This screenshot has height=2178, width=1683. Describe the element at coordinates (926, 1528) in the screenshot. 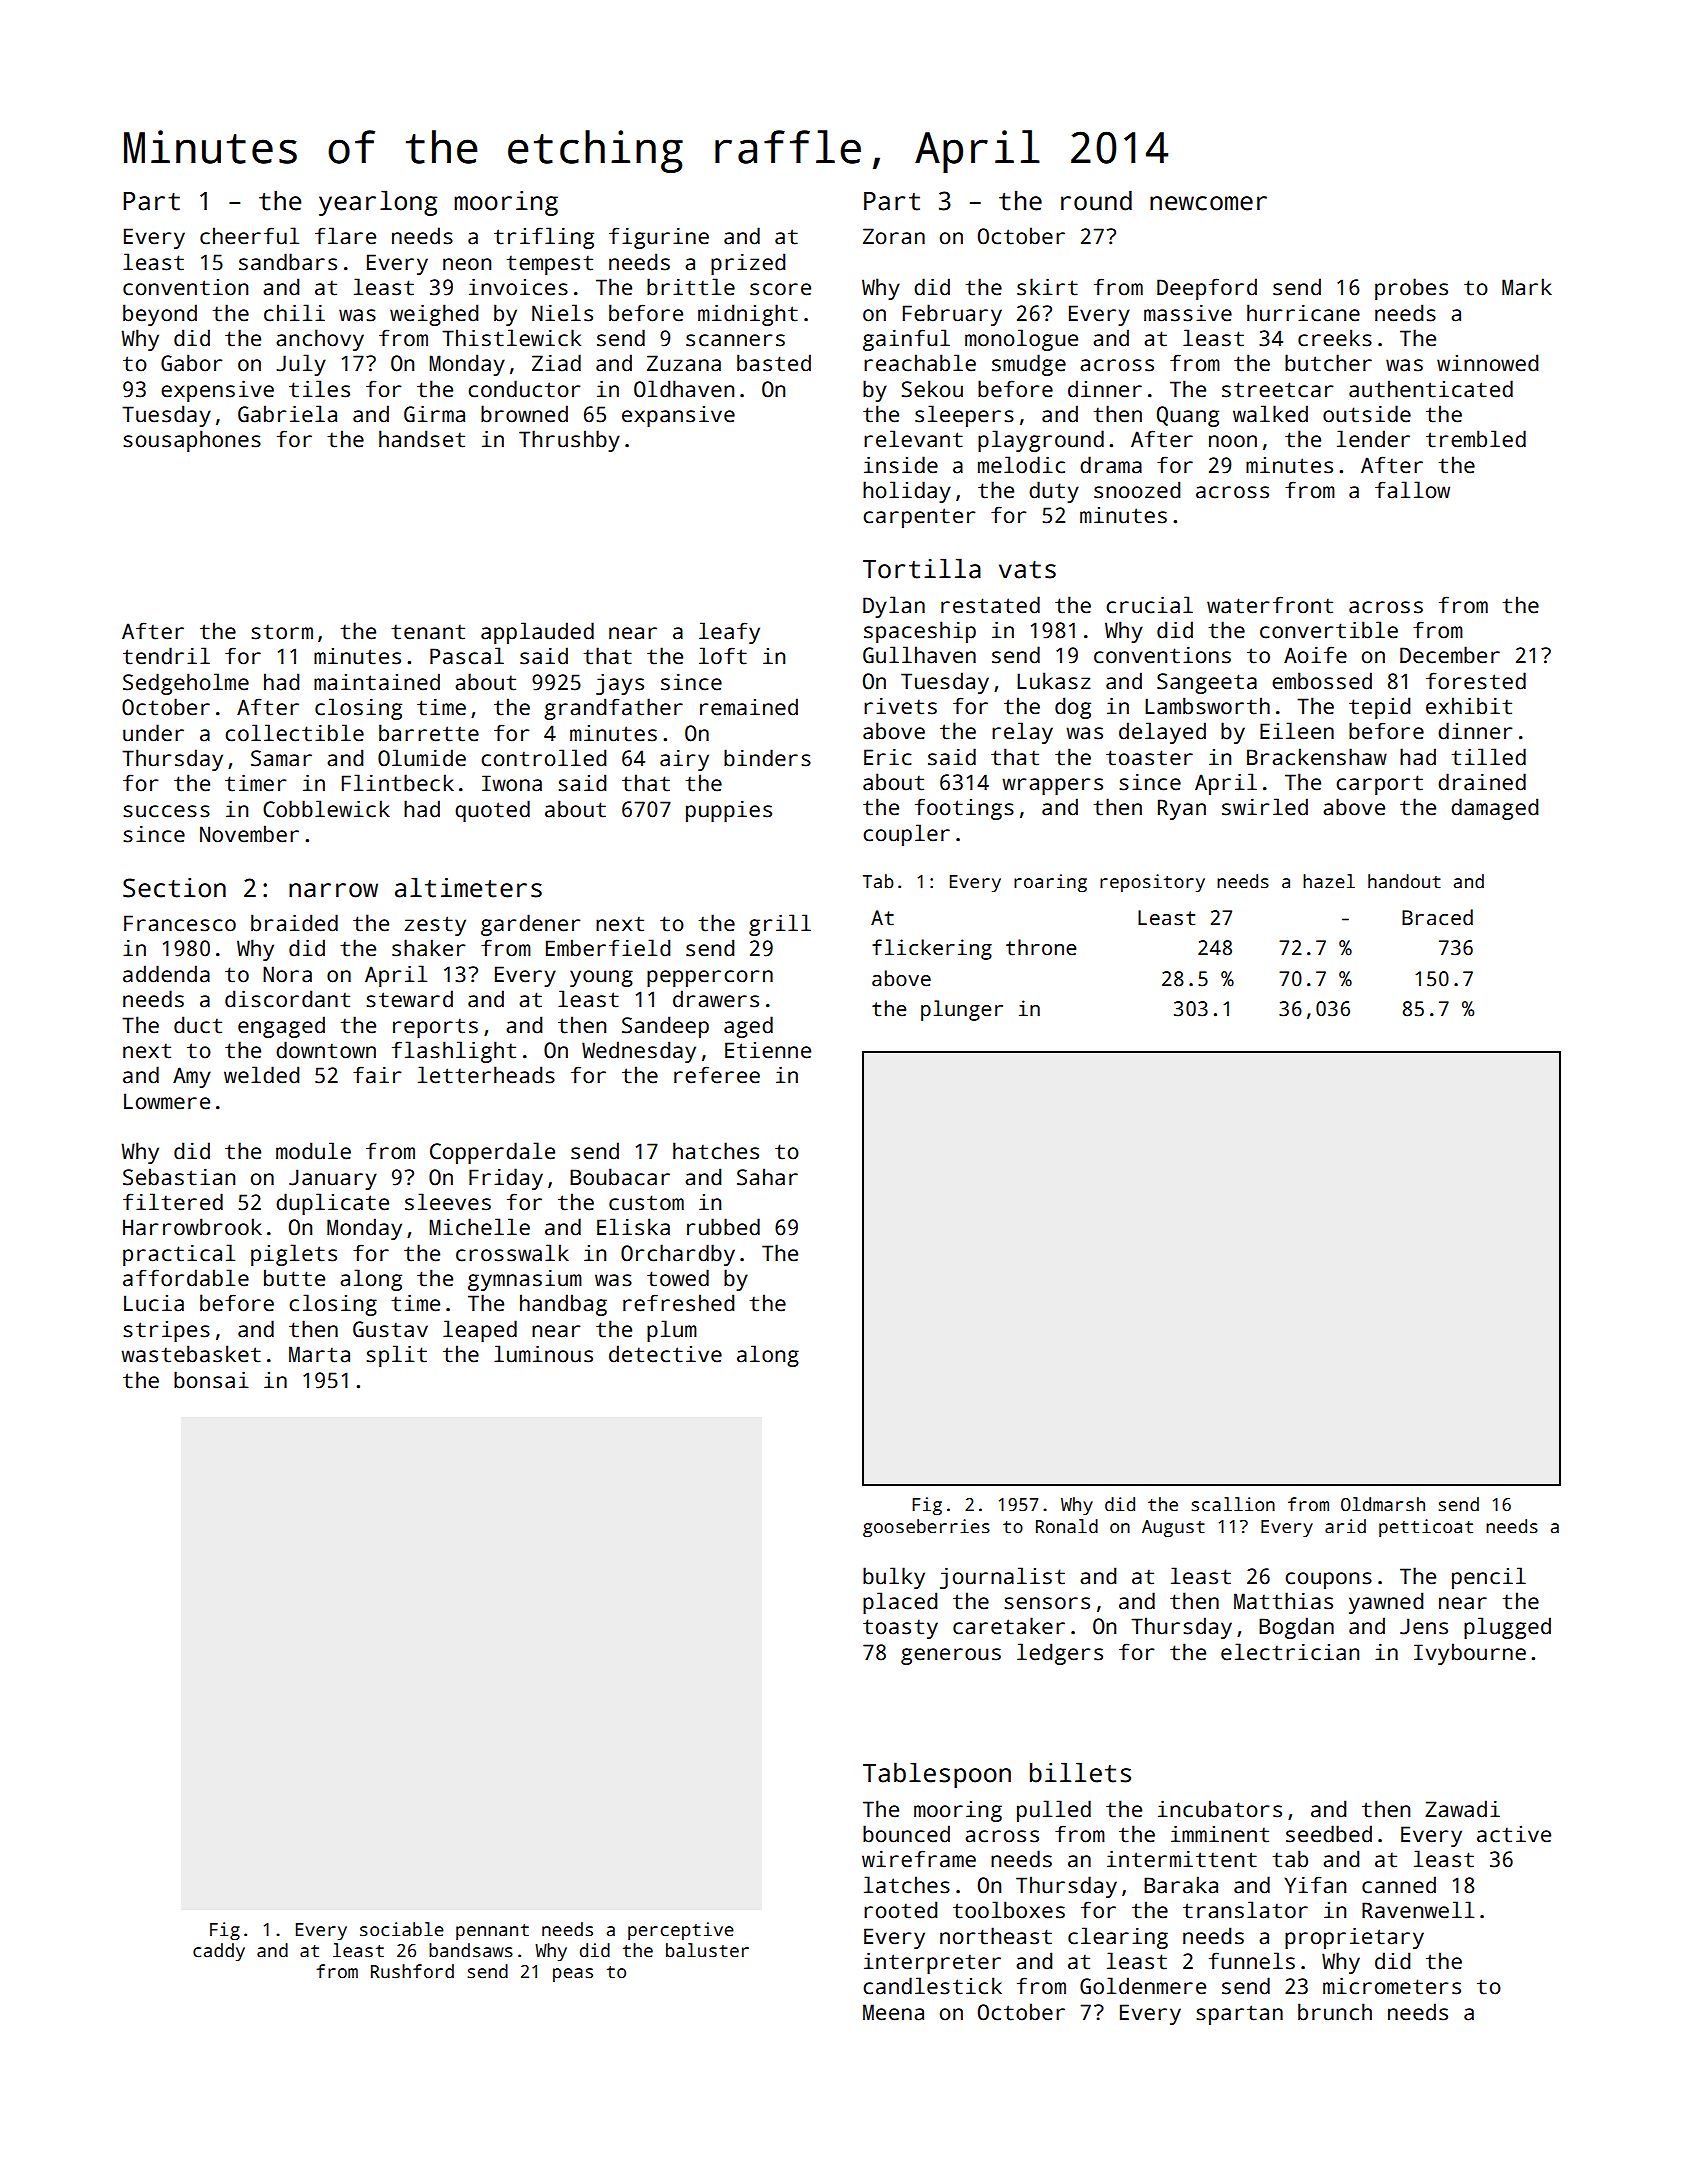

I see `gooseberries` at that location.
